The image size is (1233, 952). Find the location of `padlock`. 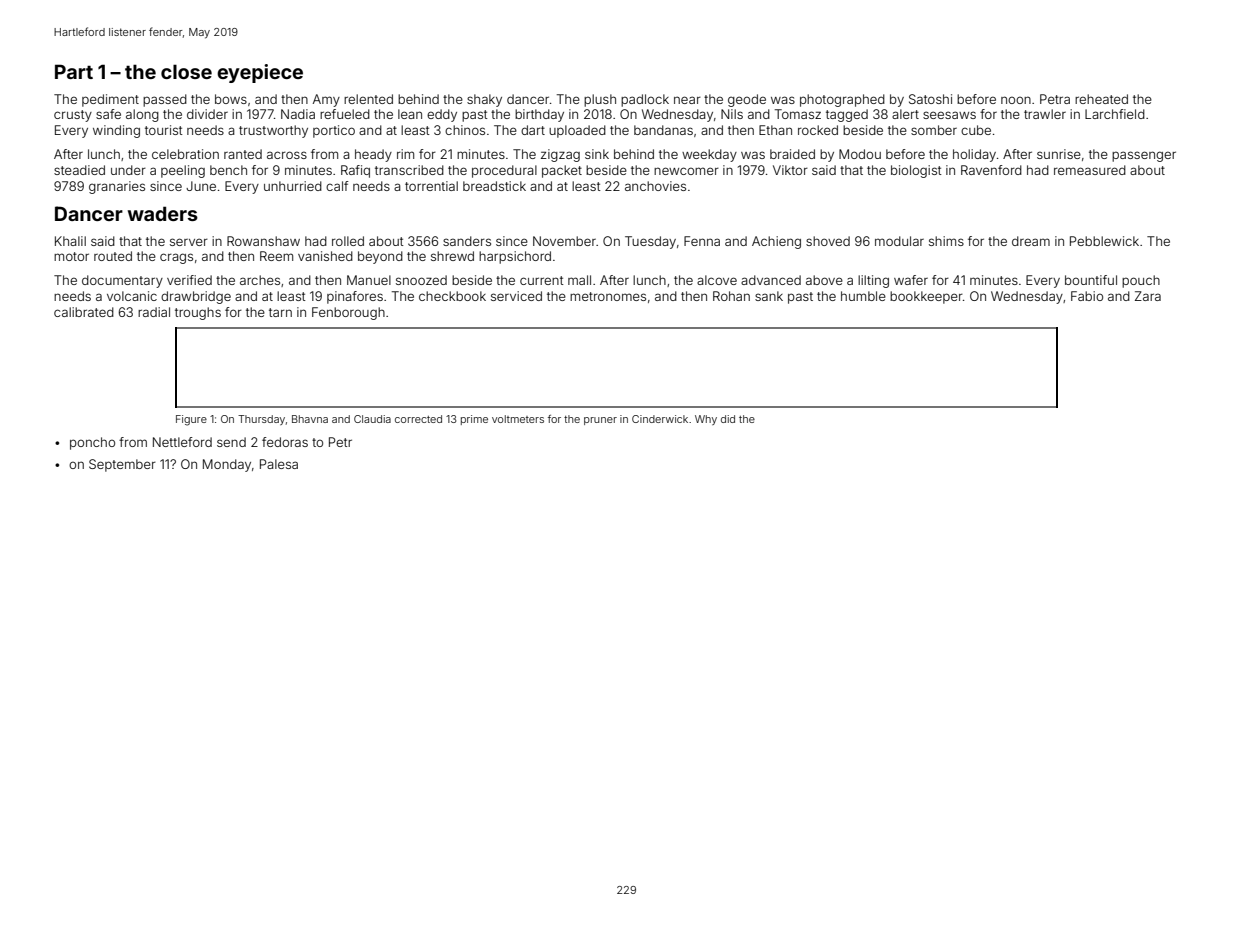

padlock is located at coordinates (645, 100).
